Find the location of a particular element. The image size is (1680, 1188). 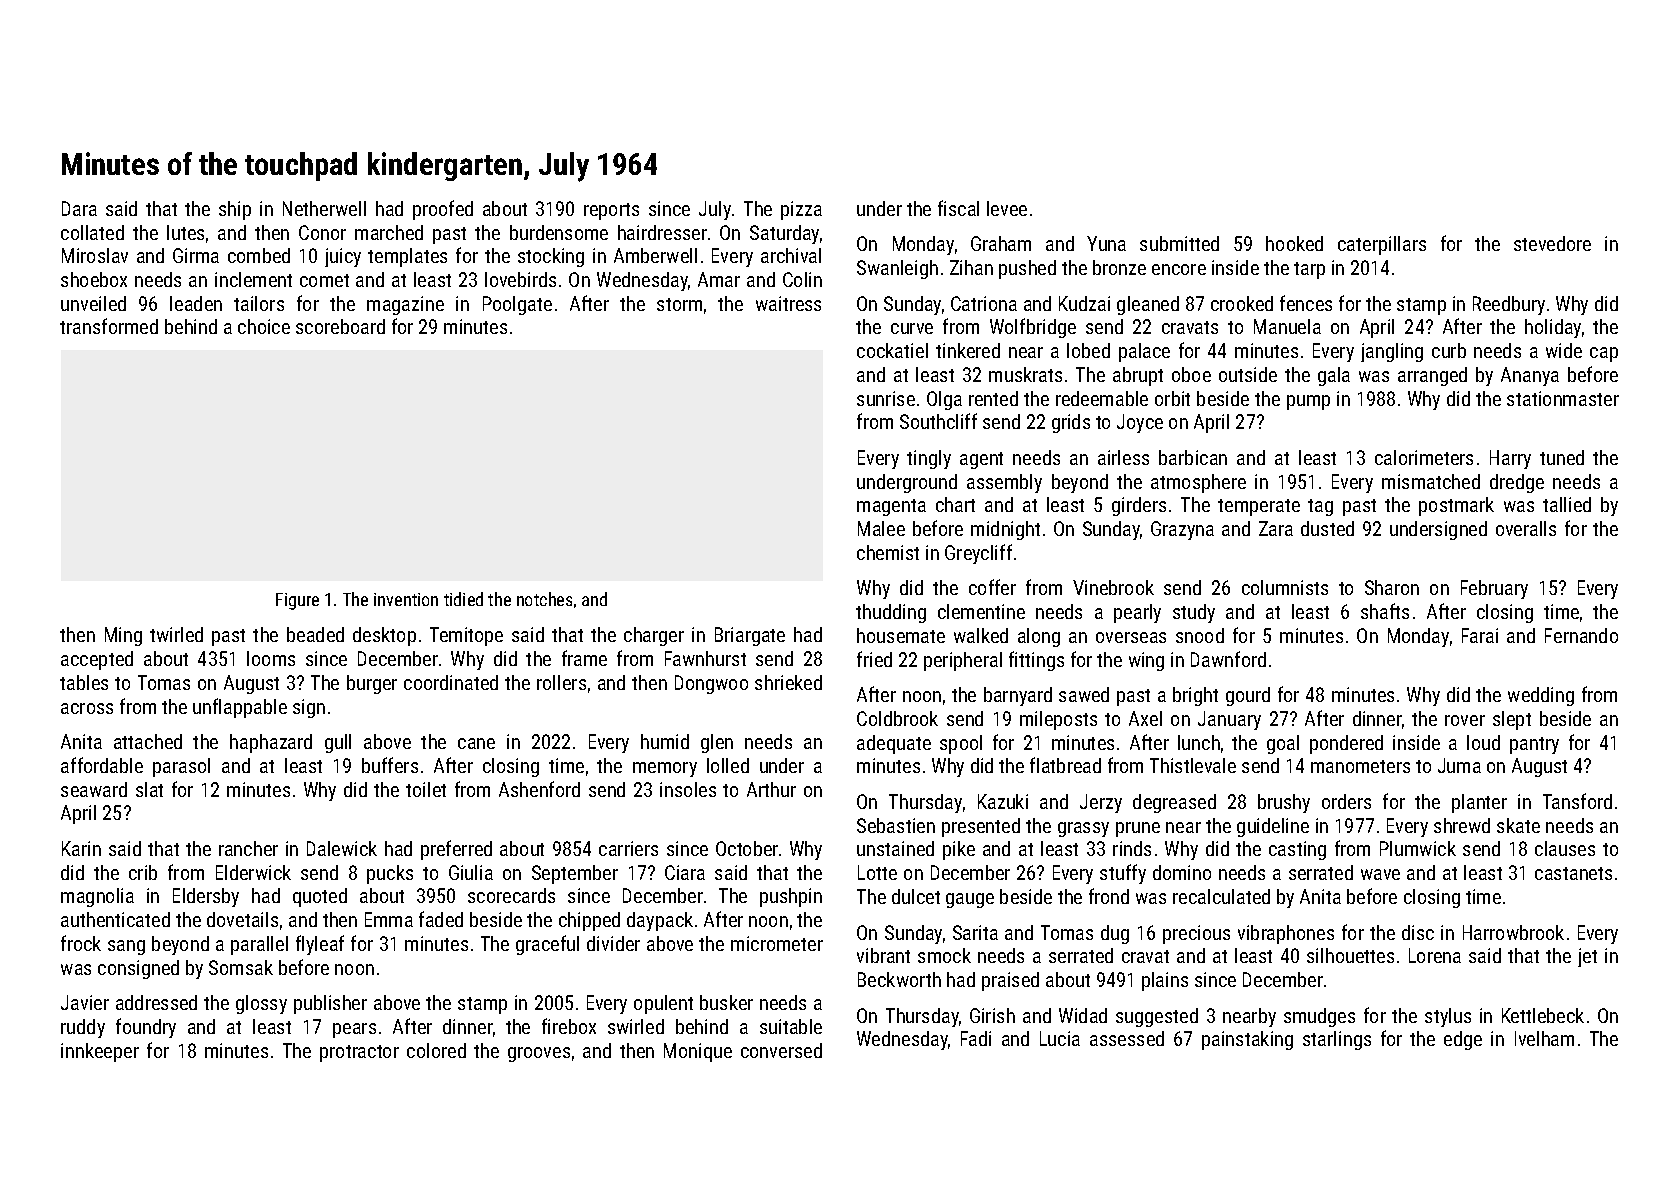

humid is located at coordinates (665, 741).
